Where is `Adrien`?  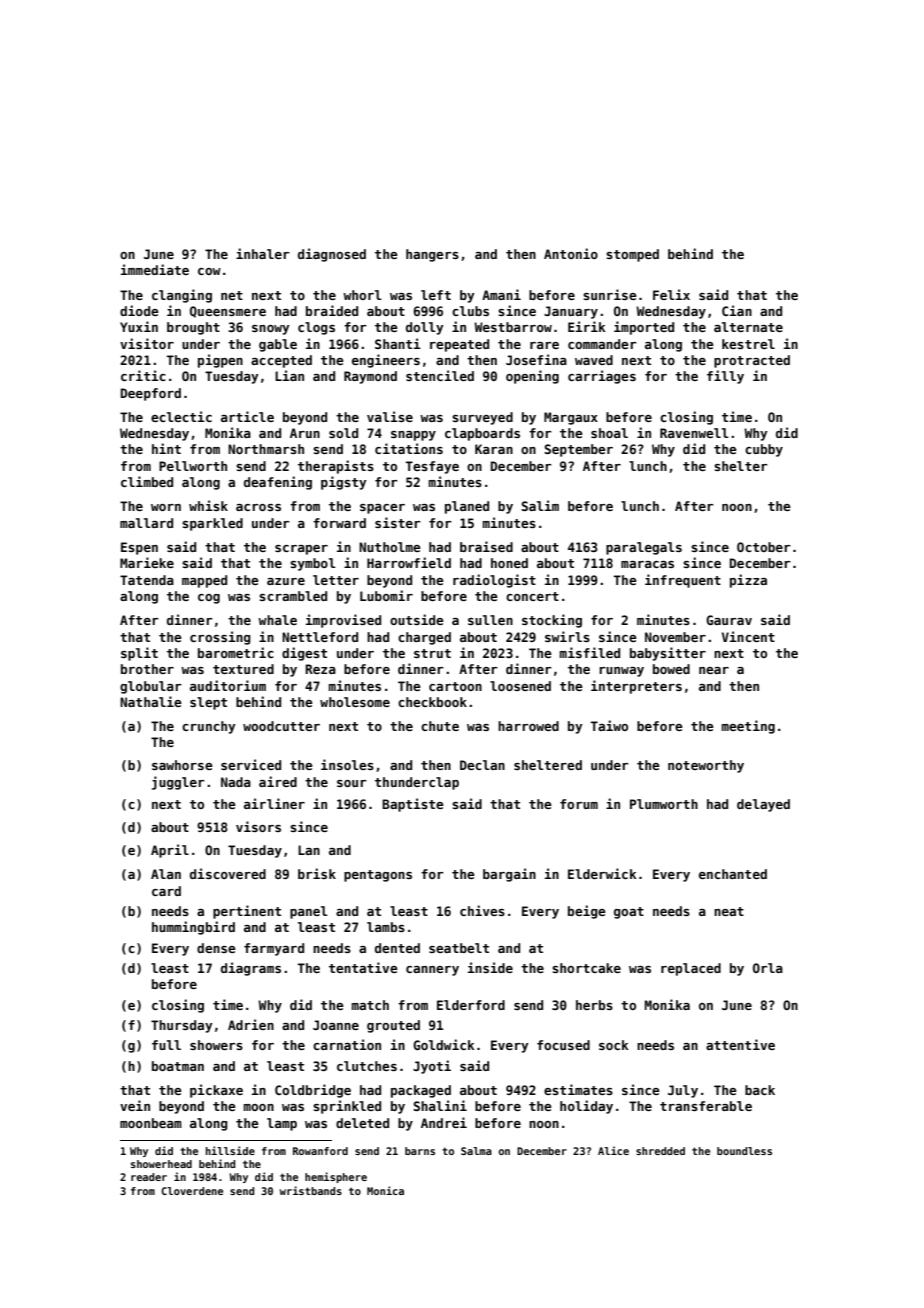 Adrien is located at coordinates (251, 1024).
